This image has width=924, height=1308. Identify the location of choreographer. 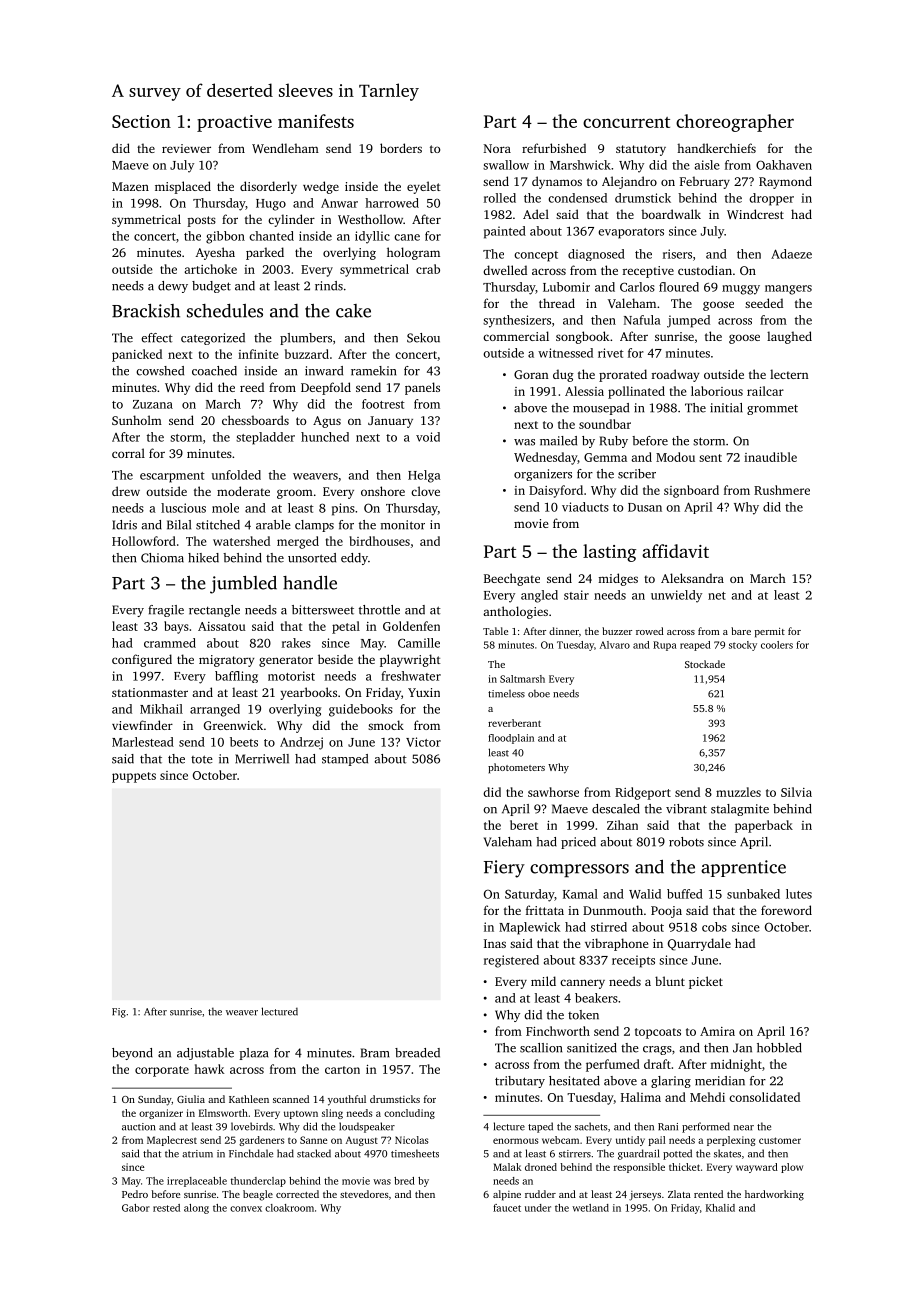
(735, 123).
